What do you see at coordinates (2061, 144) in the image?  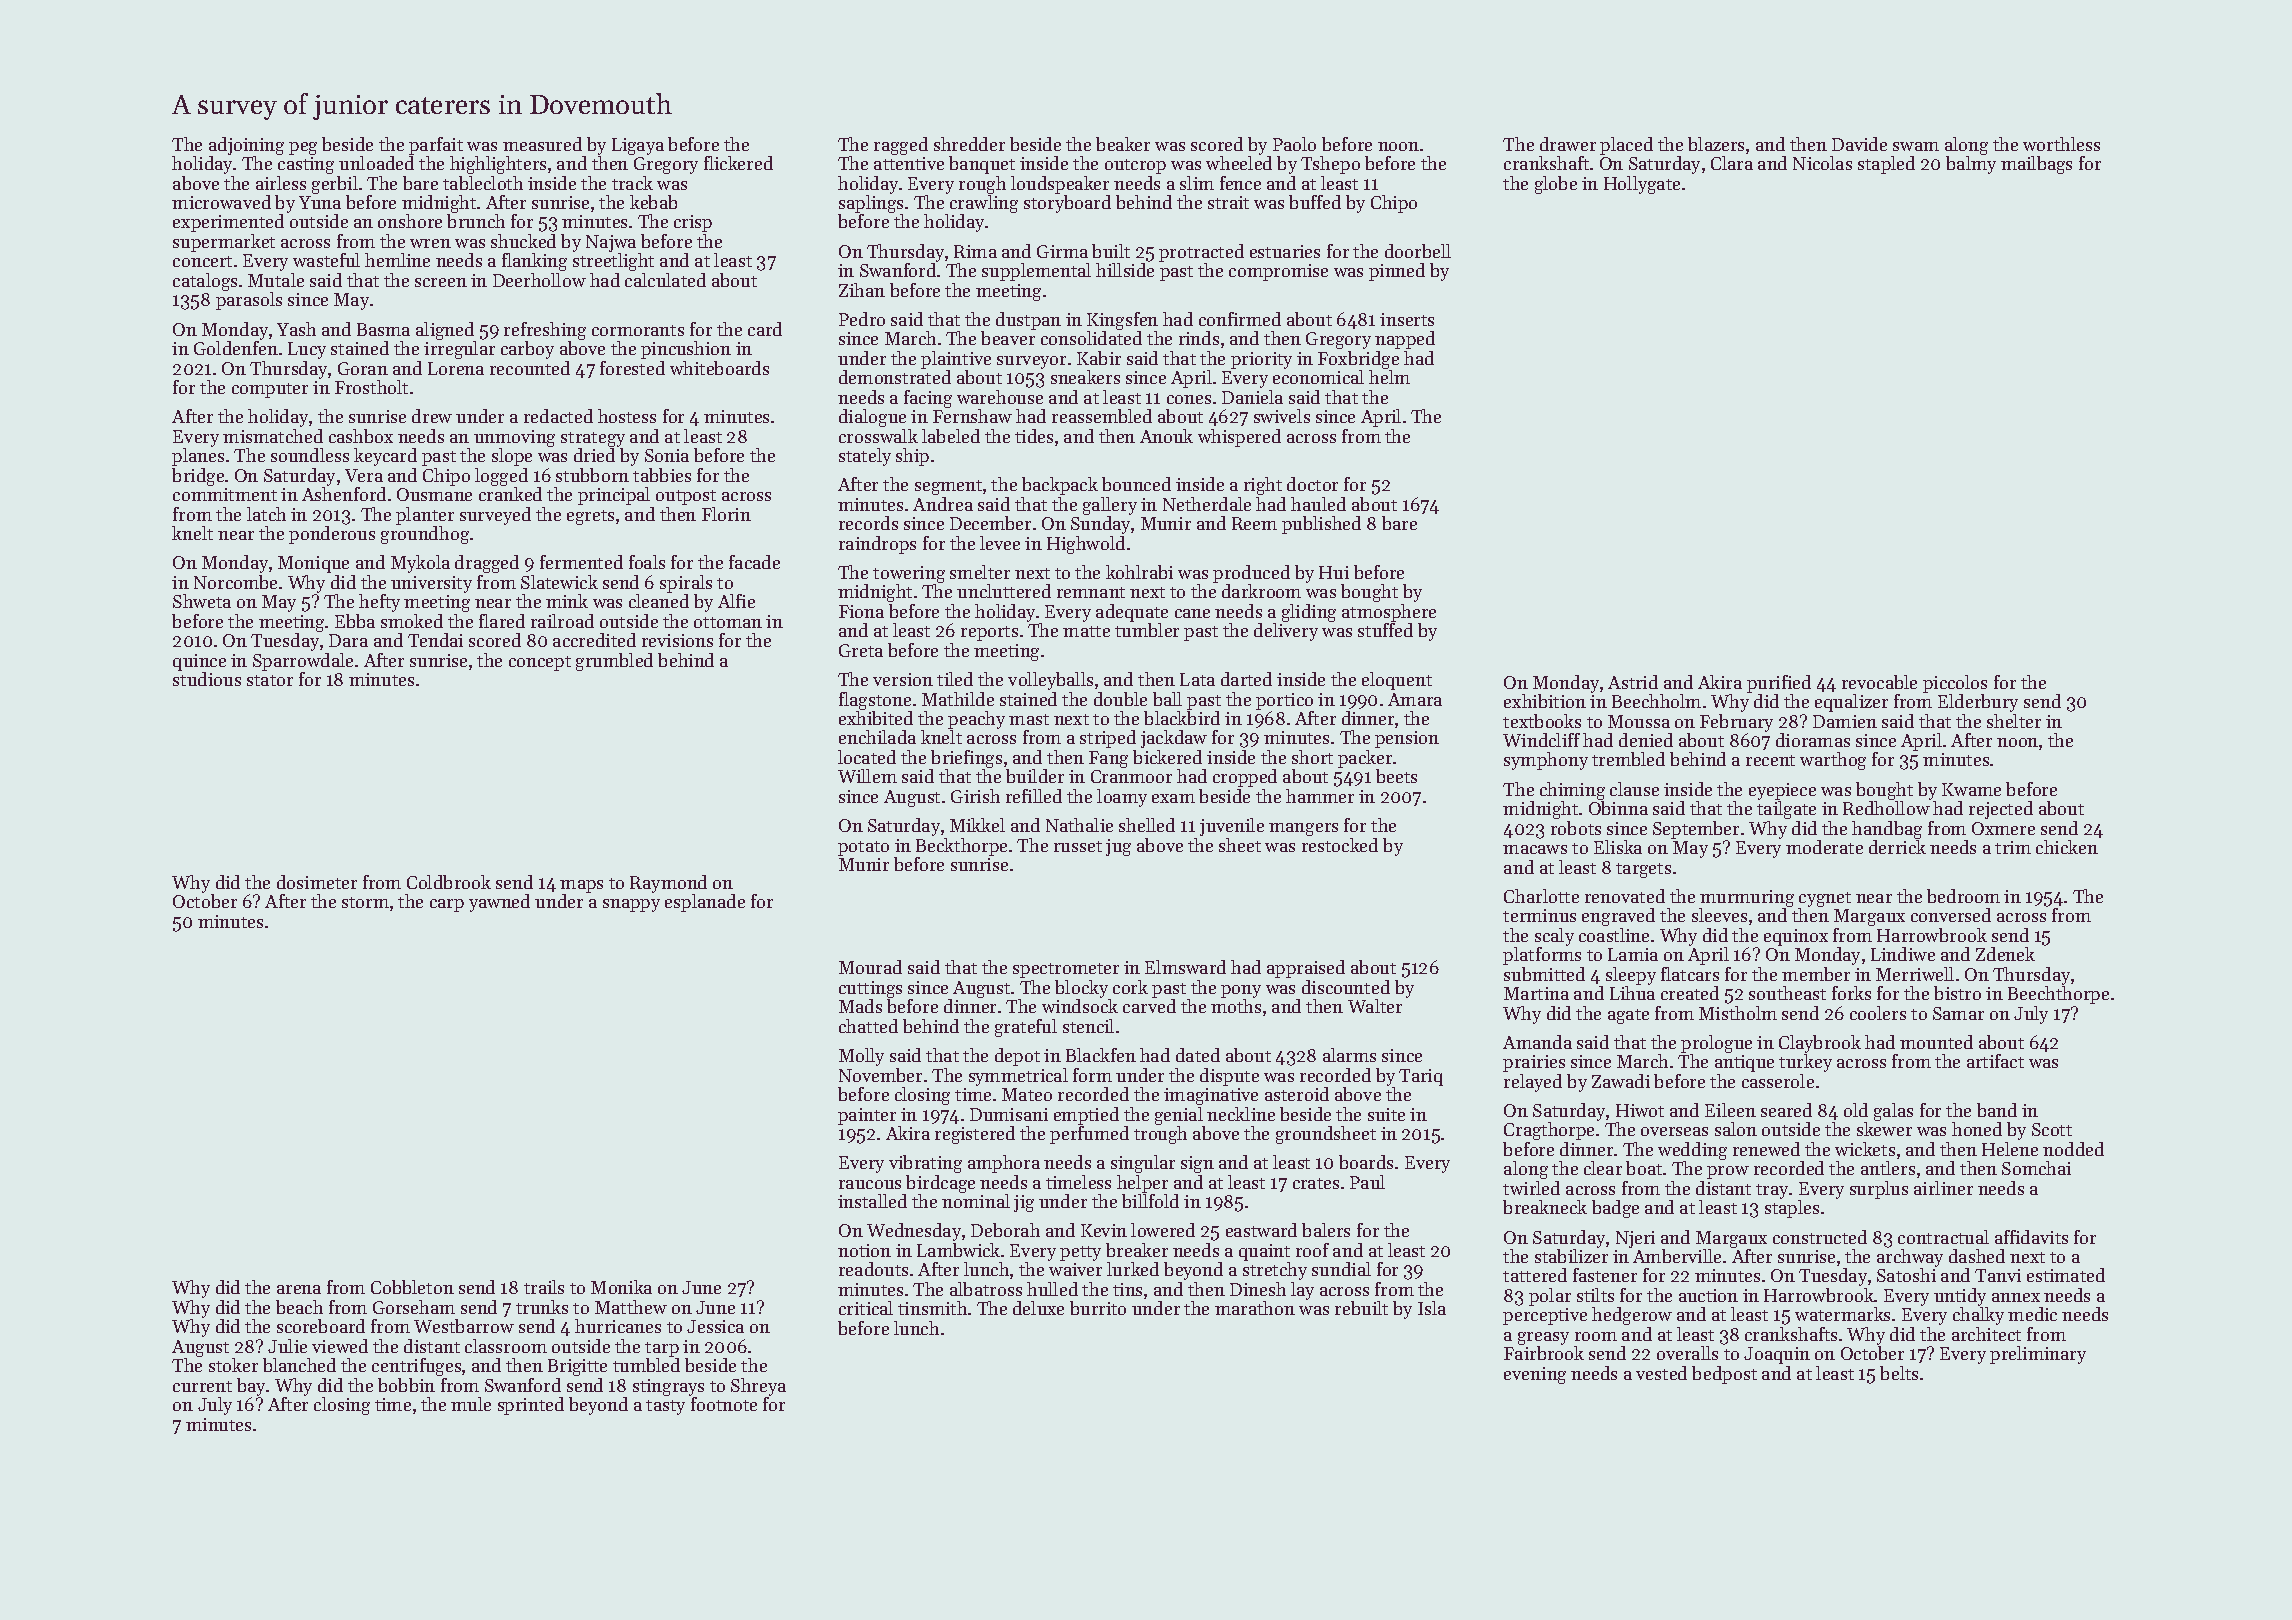 I see `worthless` at bounding box center [2061, 144].
